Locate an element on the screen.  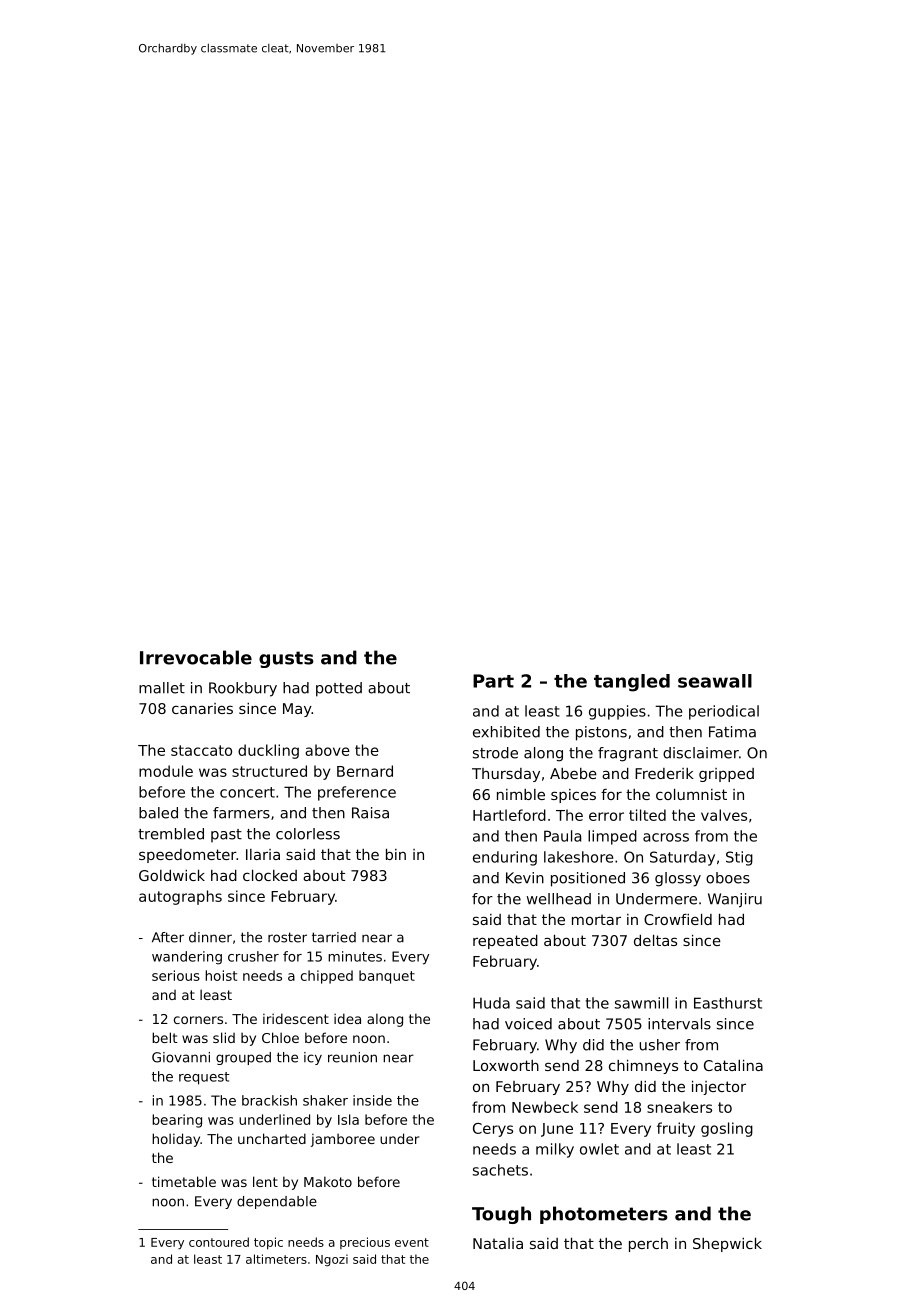
Tough is located at coordinates (501, 1215).
